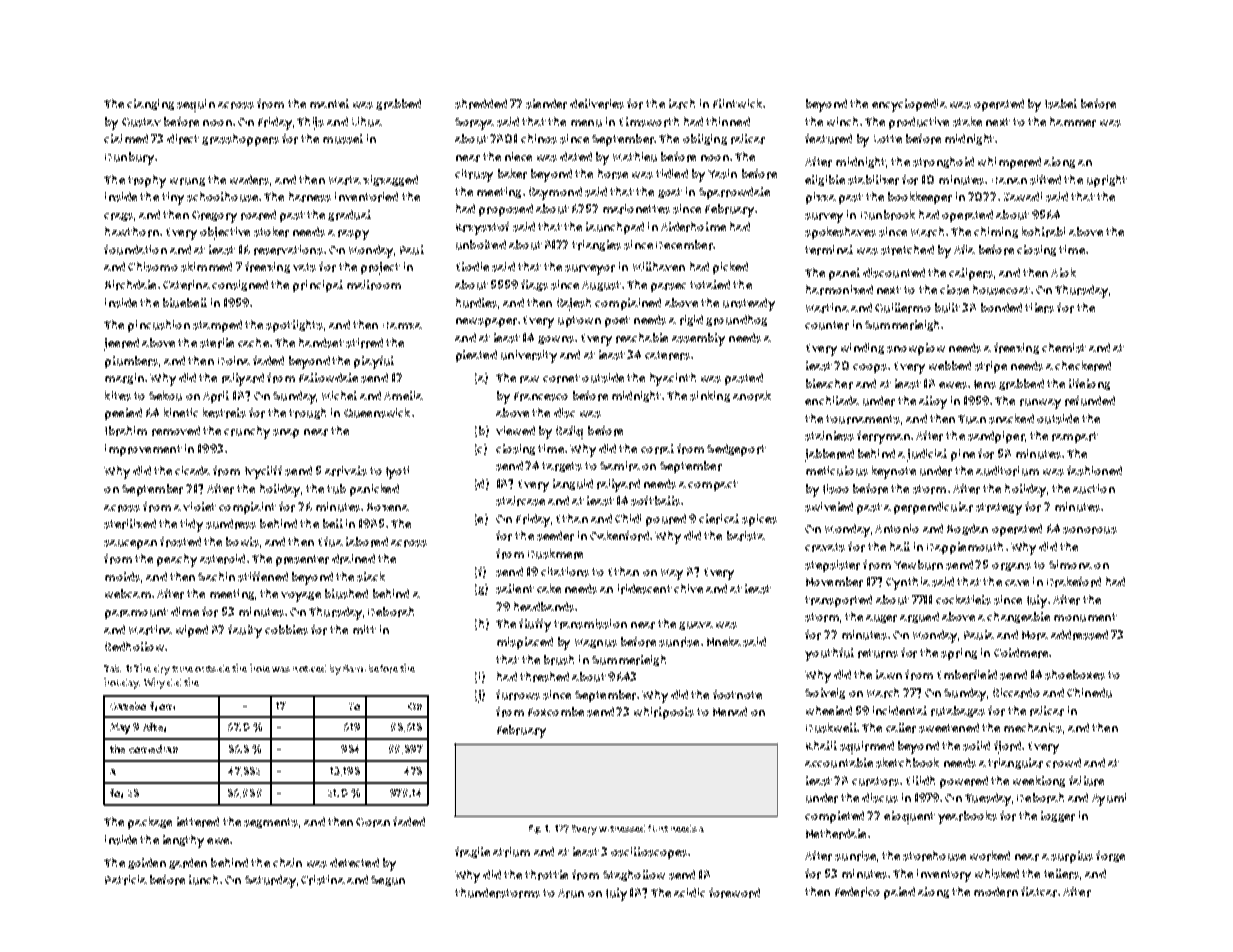  I want to click on Raymond, so click(555, 193).
